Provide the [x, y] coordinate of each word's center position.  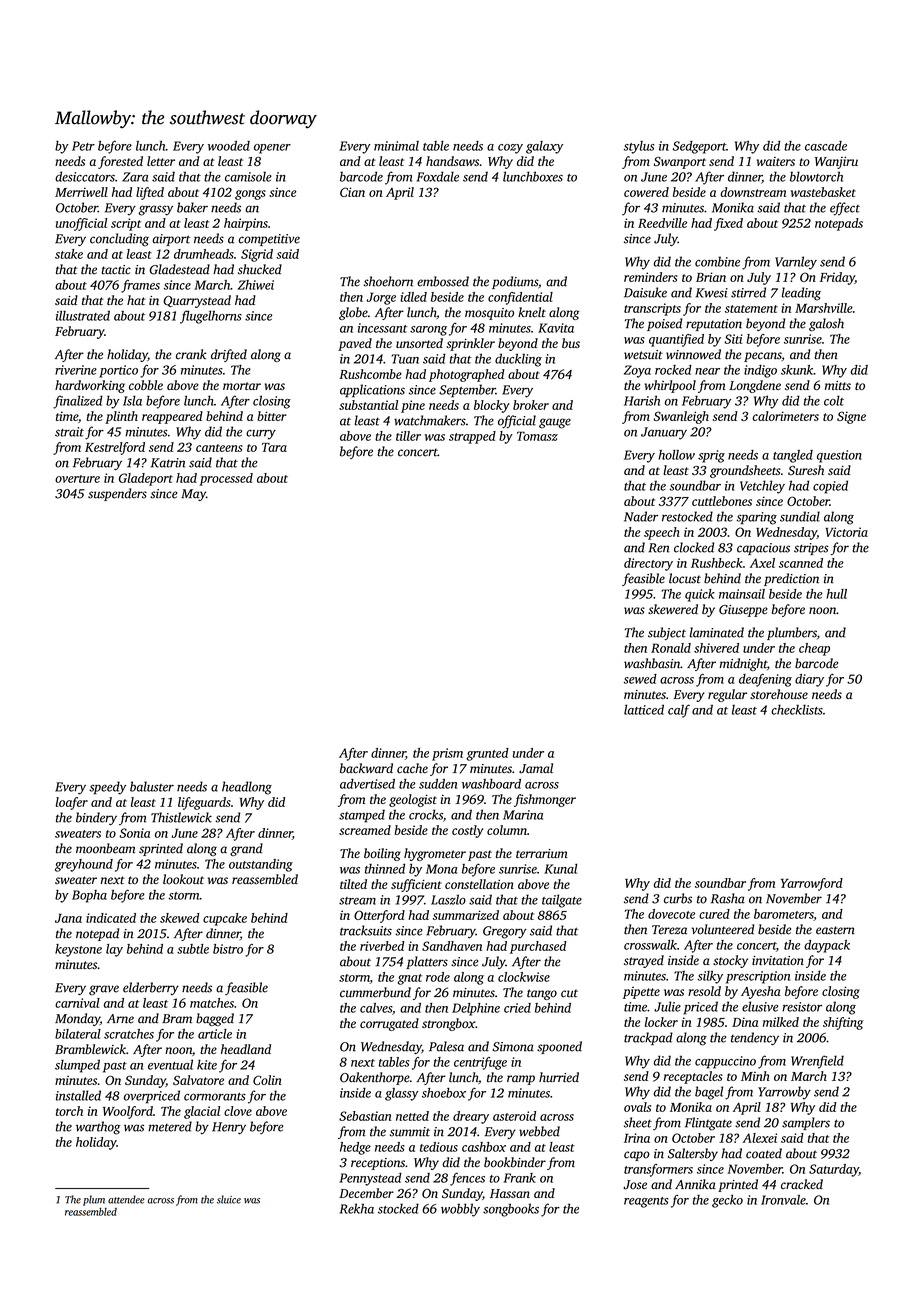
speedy [107, 788]
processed [226, 479]
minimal [396, 146]
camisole [248, 176]
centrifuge [480, 1063]
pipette [641, 993]
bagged [215, 1019]
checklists [797, 710]
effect [845, 209]
